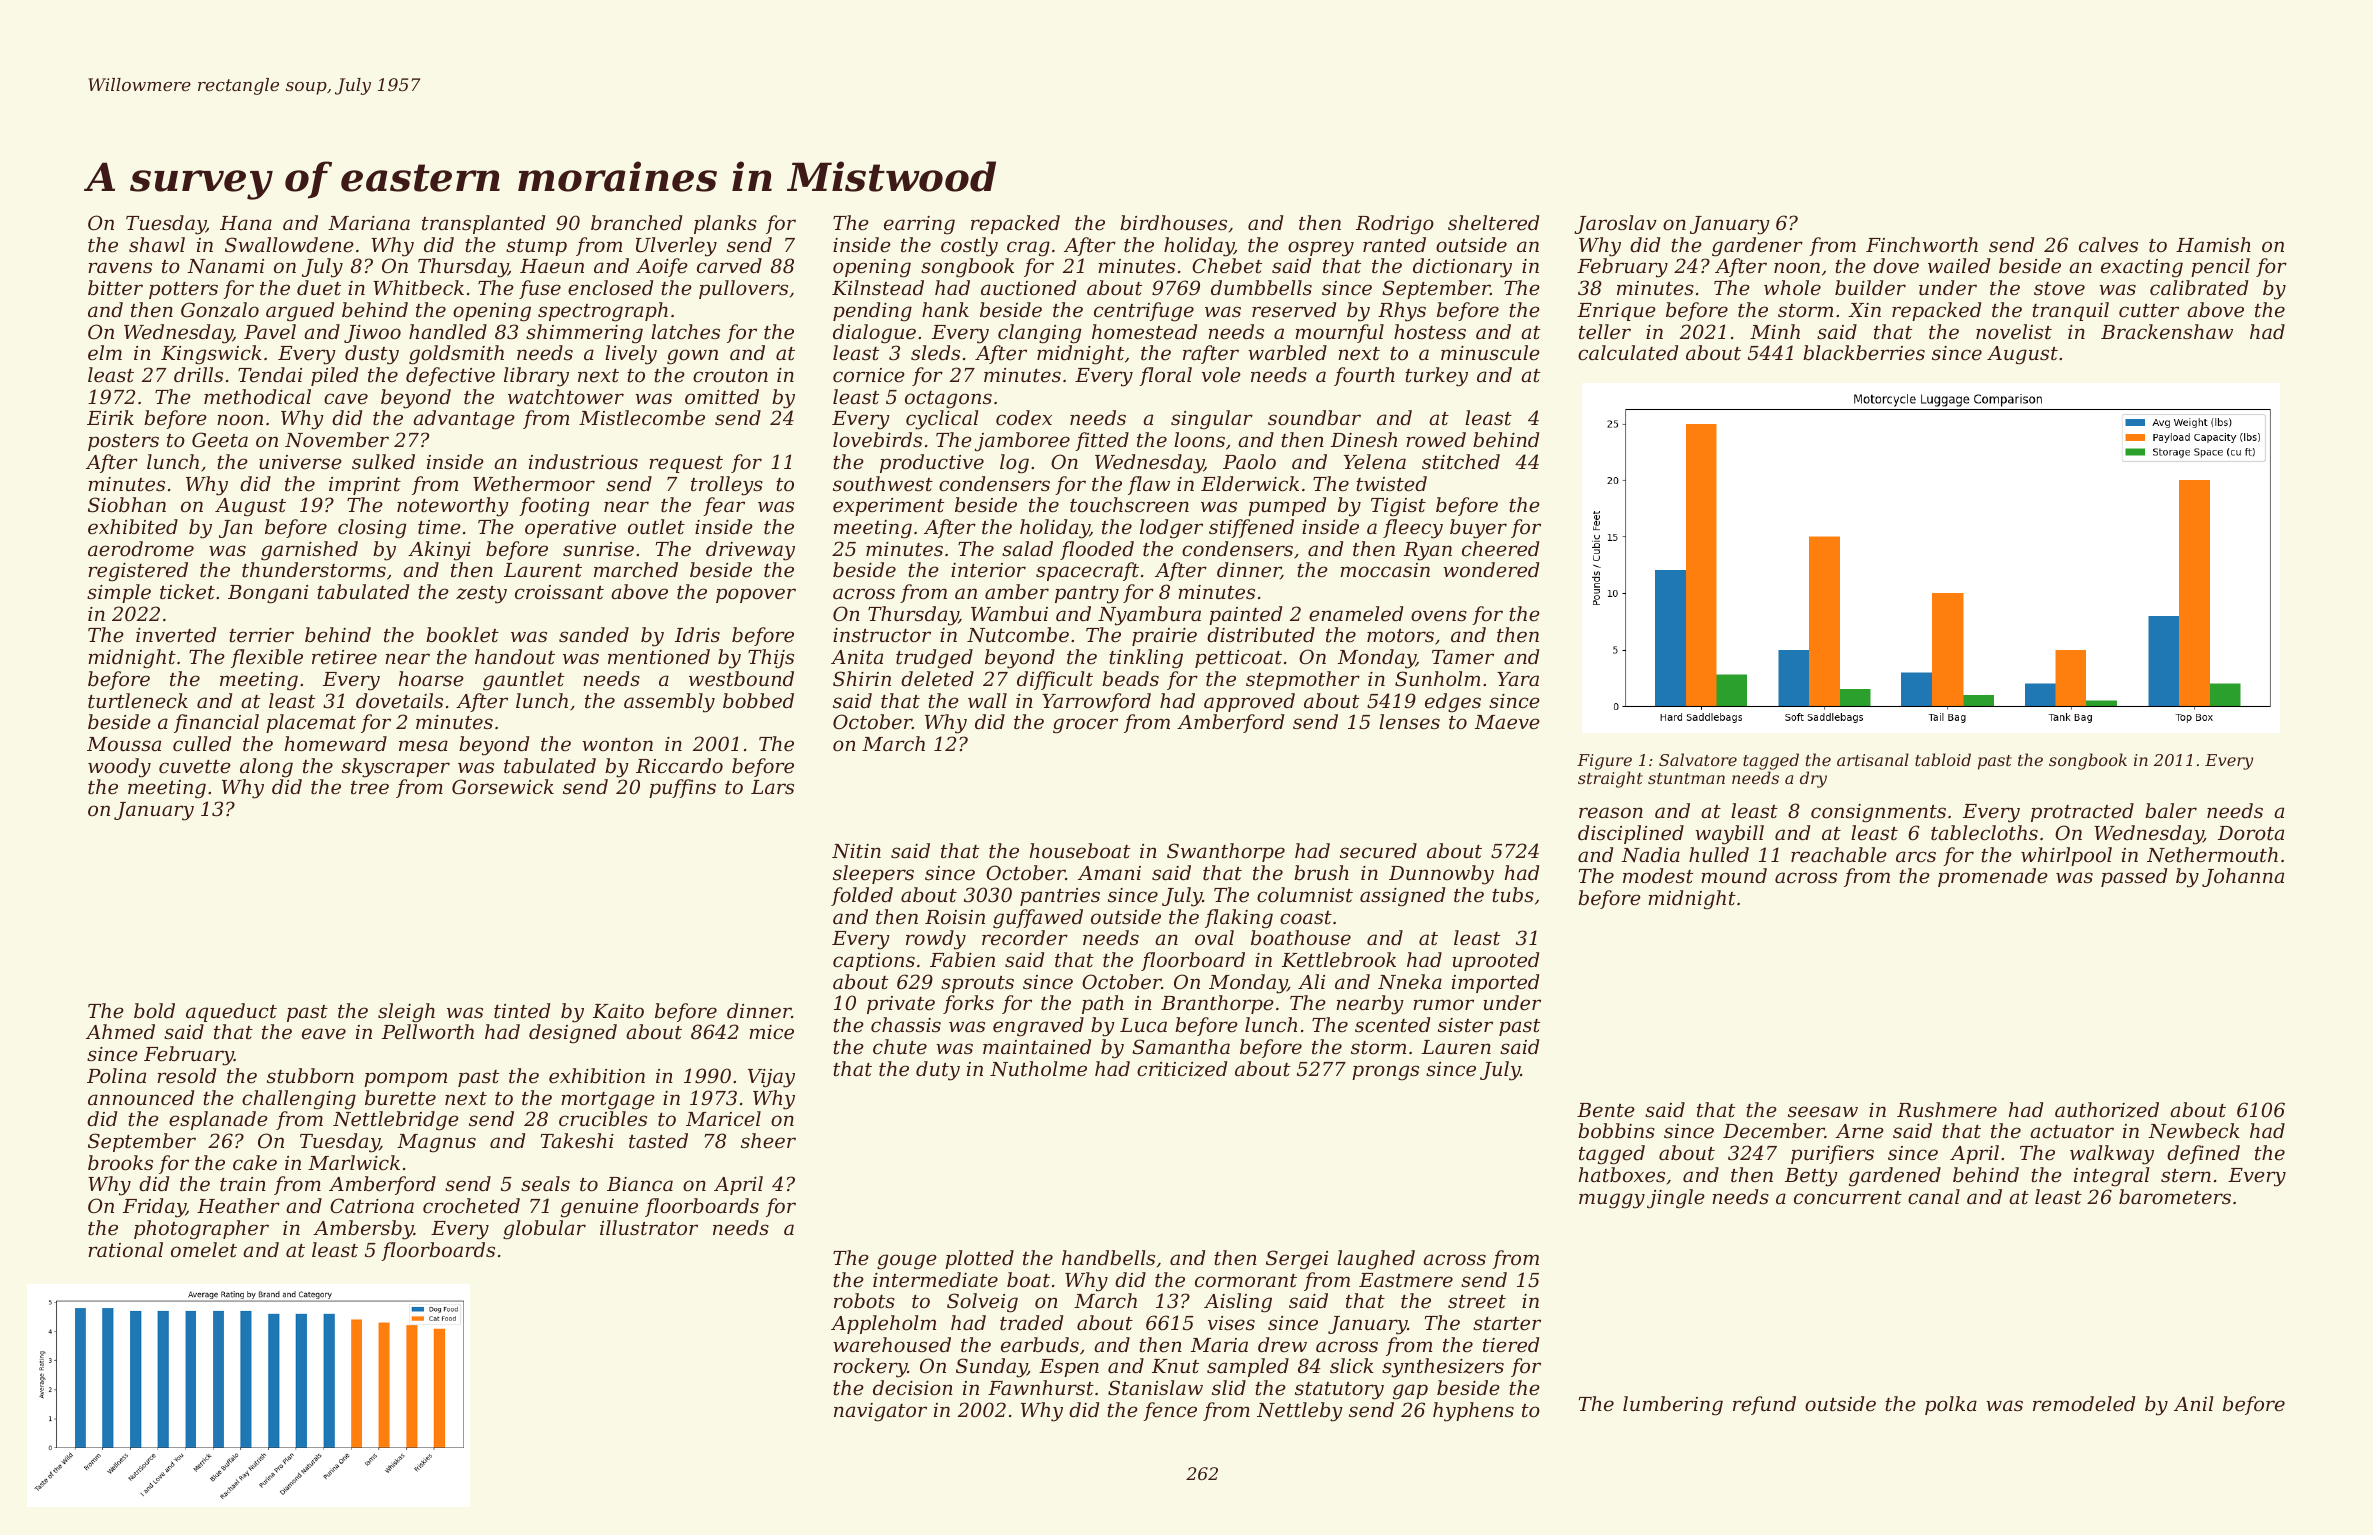 This image has height=1535, width=2373. Describe the element at coordinates (243, 1184) in the image. I see `train` at that location.
